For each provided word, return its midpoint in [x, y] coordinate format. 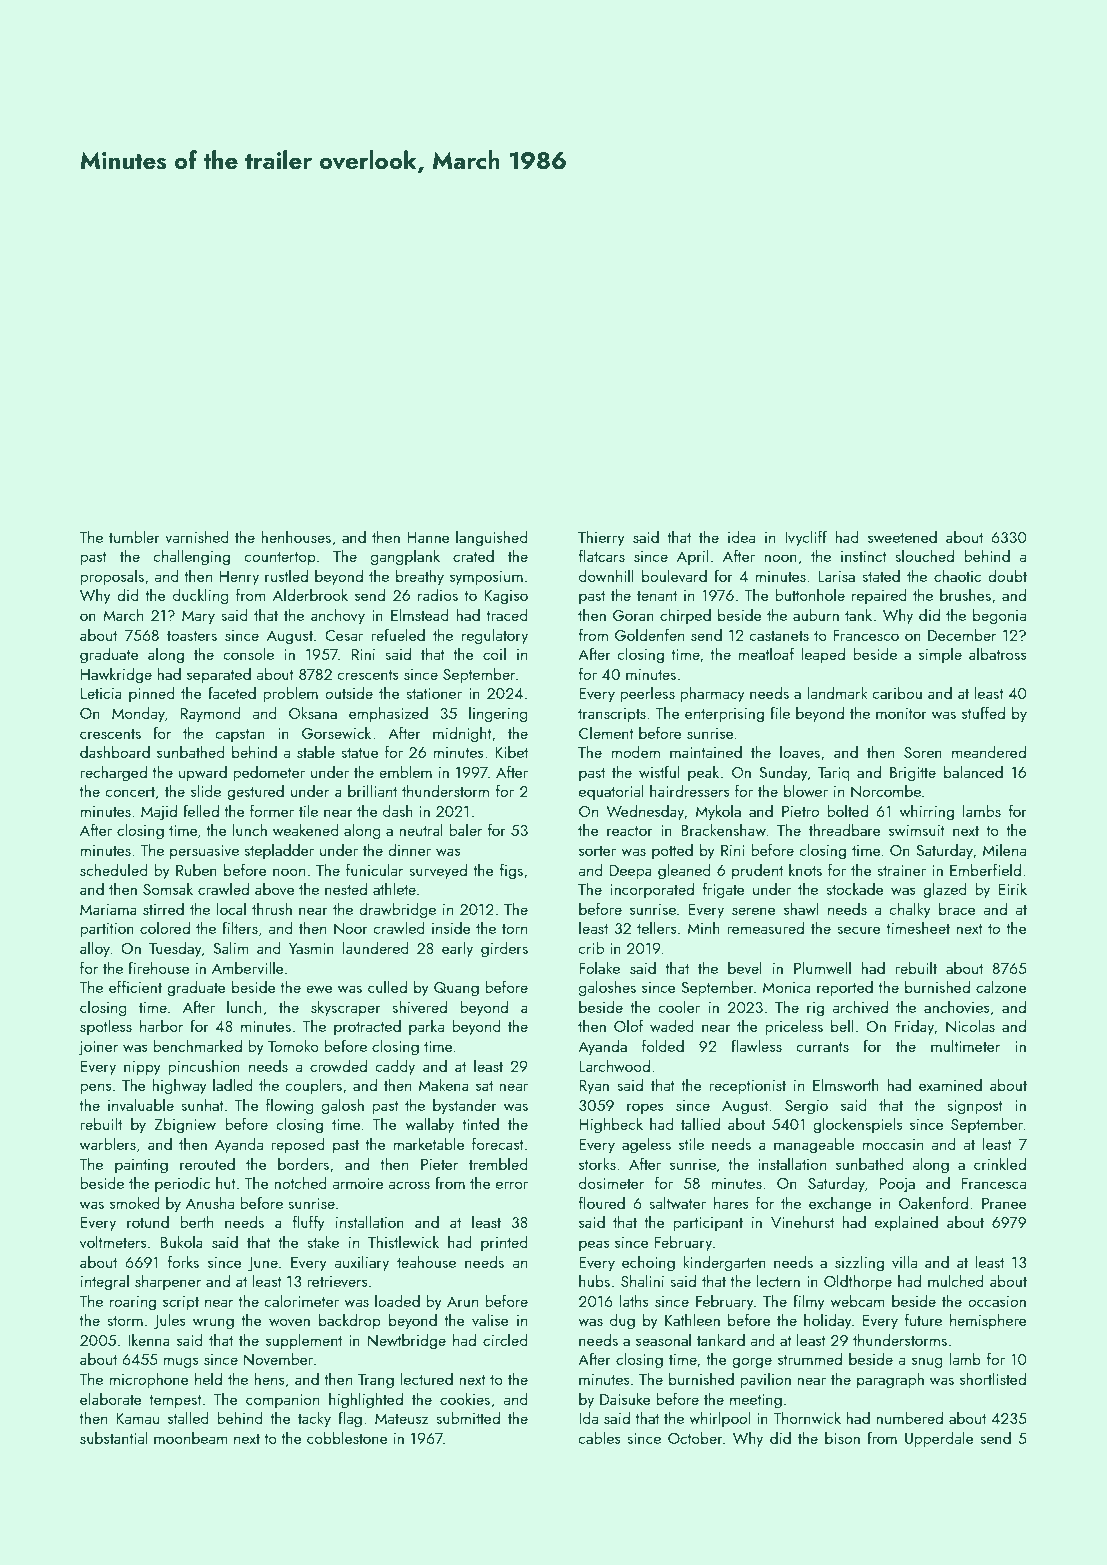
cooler [679, 1006]
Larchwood [614, 1065]
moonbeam [190, 1438]
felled [201, 810]
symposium [486, 578]
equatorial [611, 792]
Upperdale [939, 1439]
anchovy [338, 616]
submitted [468, 1417]
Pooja [897, 1185]
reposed [298, 1145]
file [780, 712]
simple [940, 655]
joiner [98, 1048]
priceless [794, 1027]
